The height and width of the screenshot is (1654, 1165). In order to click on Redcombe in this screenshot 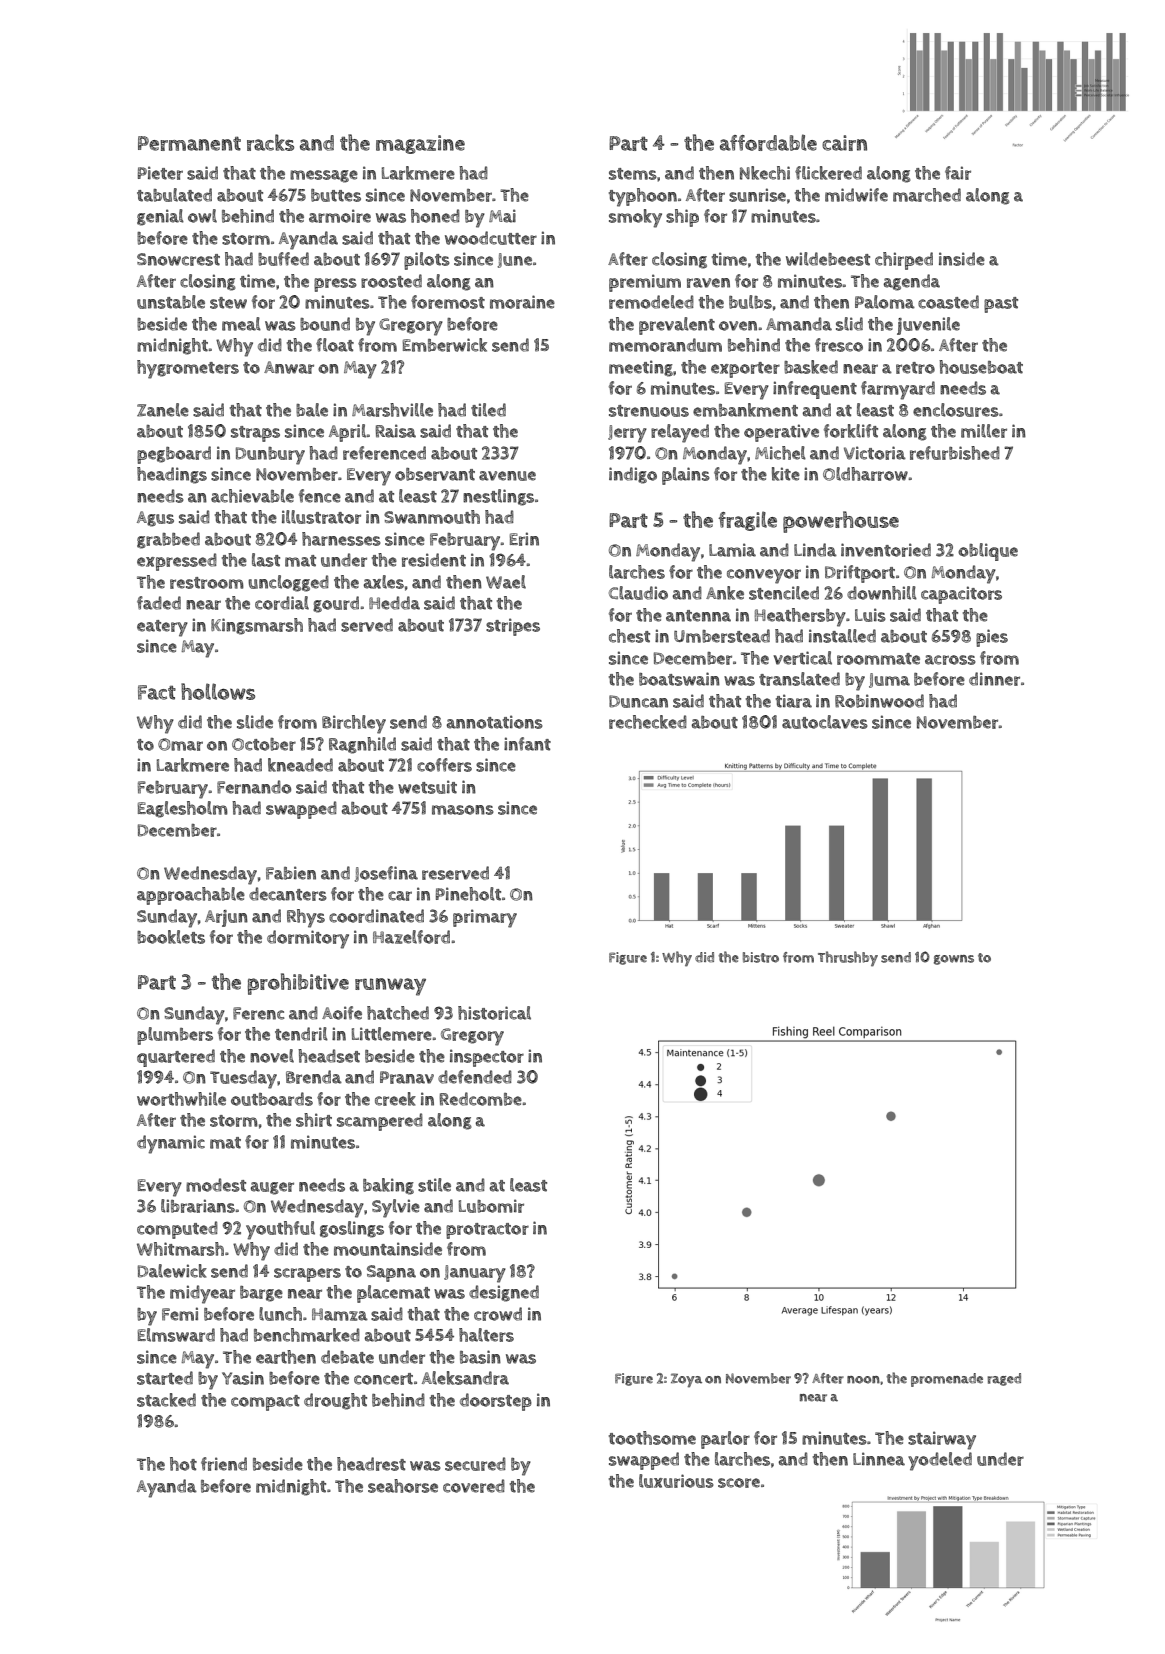, I will do `click(480, 1099)`.
